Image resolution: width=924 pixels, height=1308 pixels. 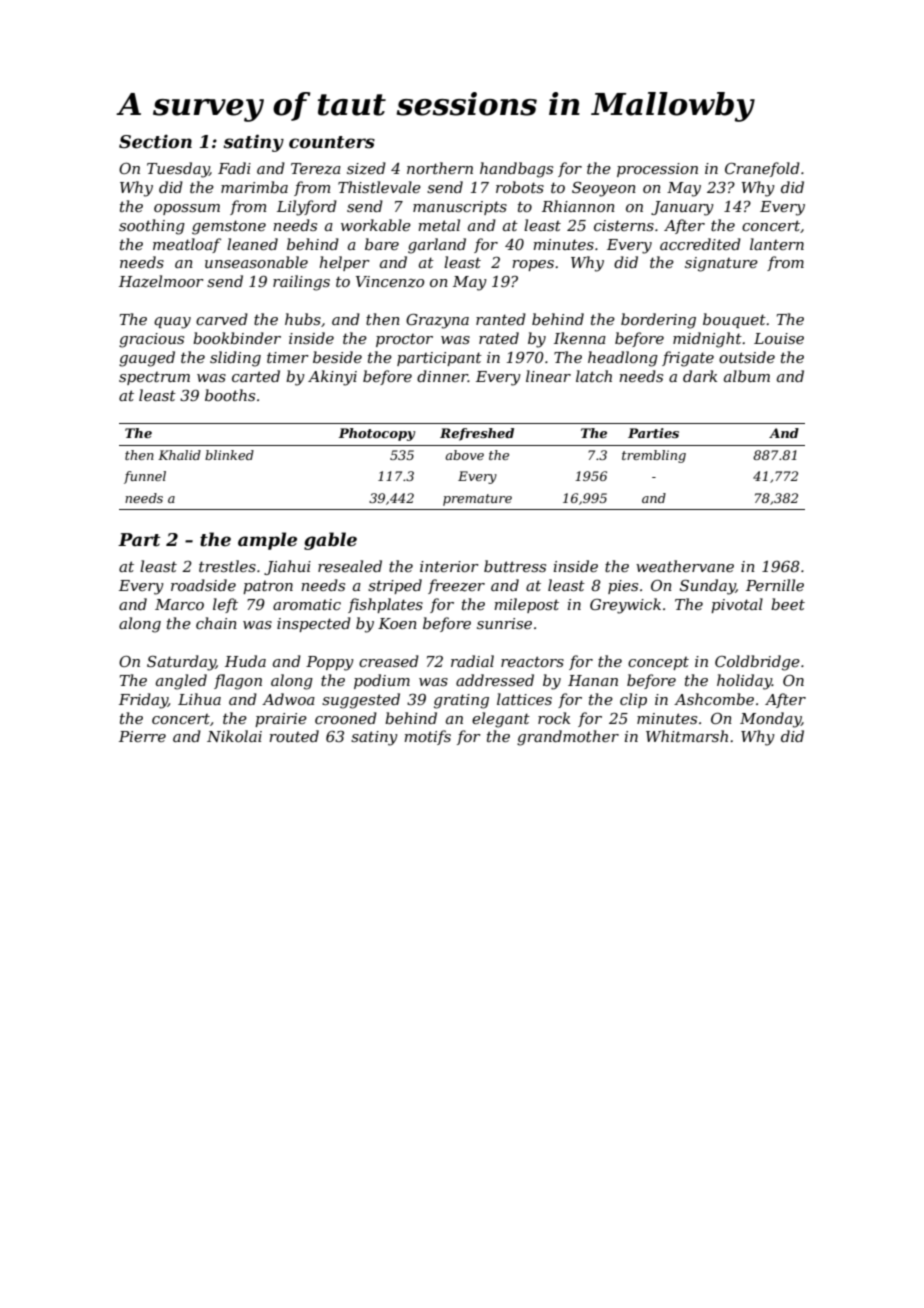 What do you see at coordinates (227, 566) in the screenshot?
I see `trestles` at bounding box center [227, 566].
